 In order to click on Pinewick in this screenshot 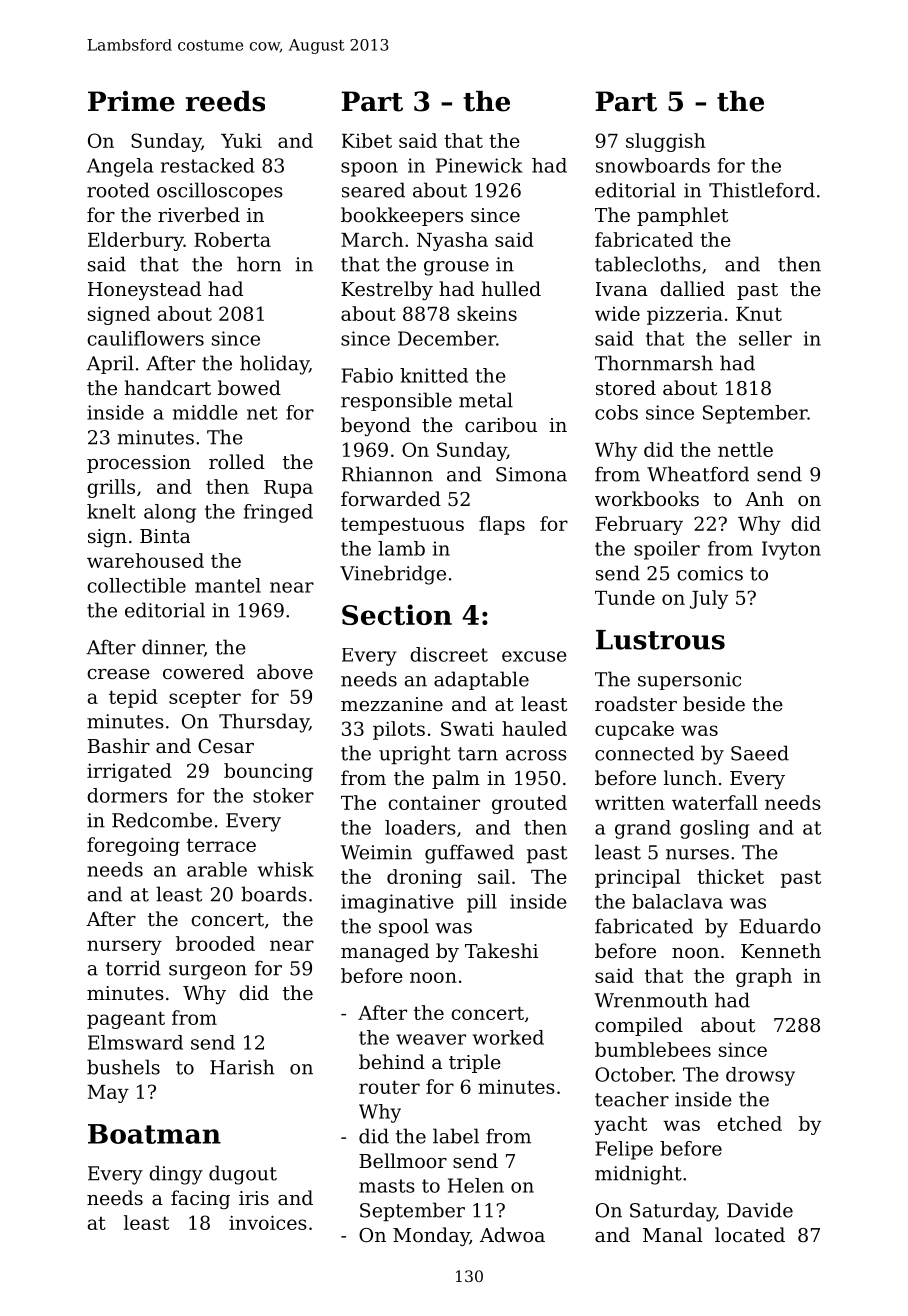, I will do `click(479, 165)`.
